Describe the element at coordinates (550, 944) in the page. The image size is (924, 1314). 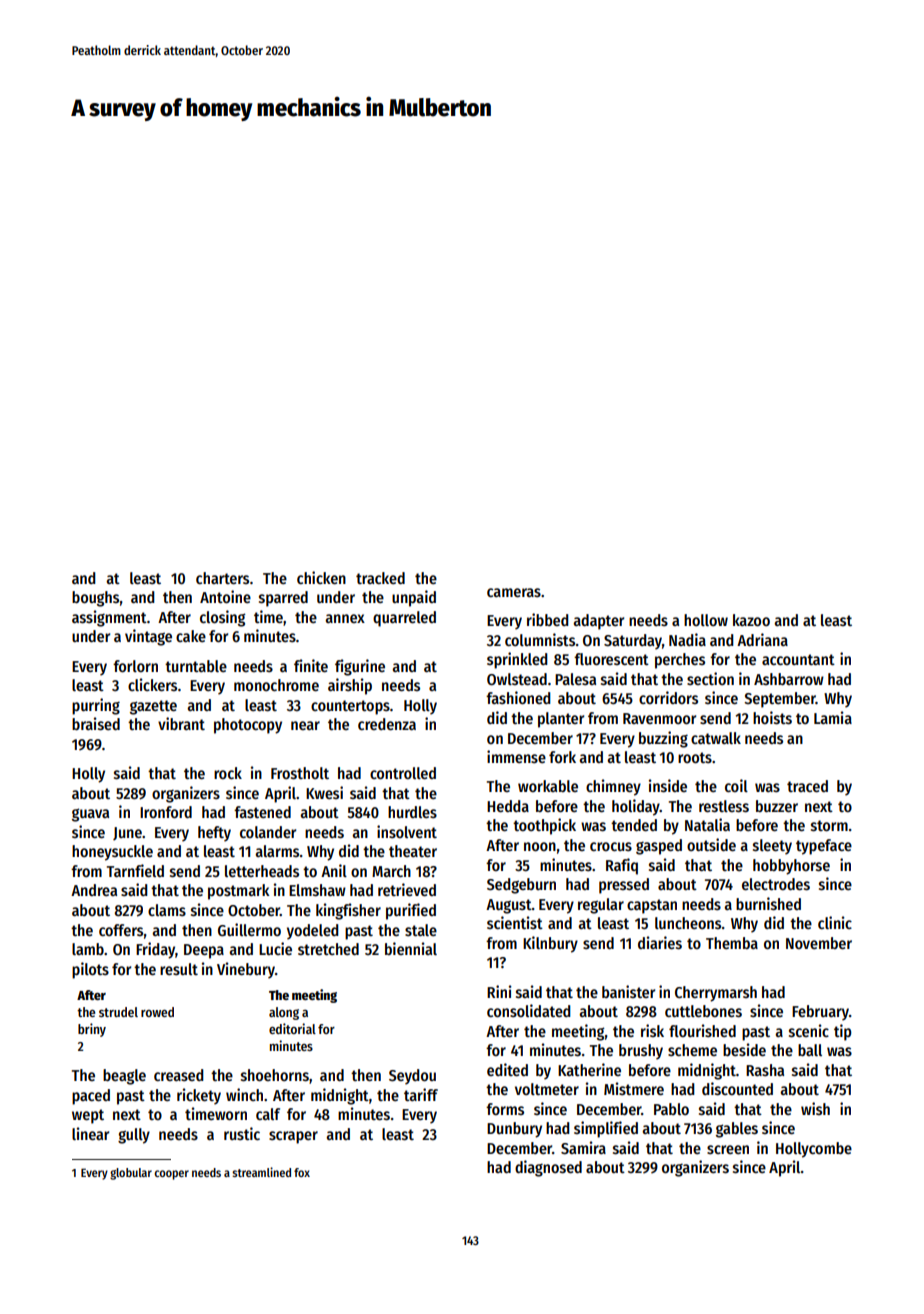
I see `Kilnbury` at that location.
